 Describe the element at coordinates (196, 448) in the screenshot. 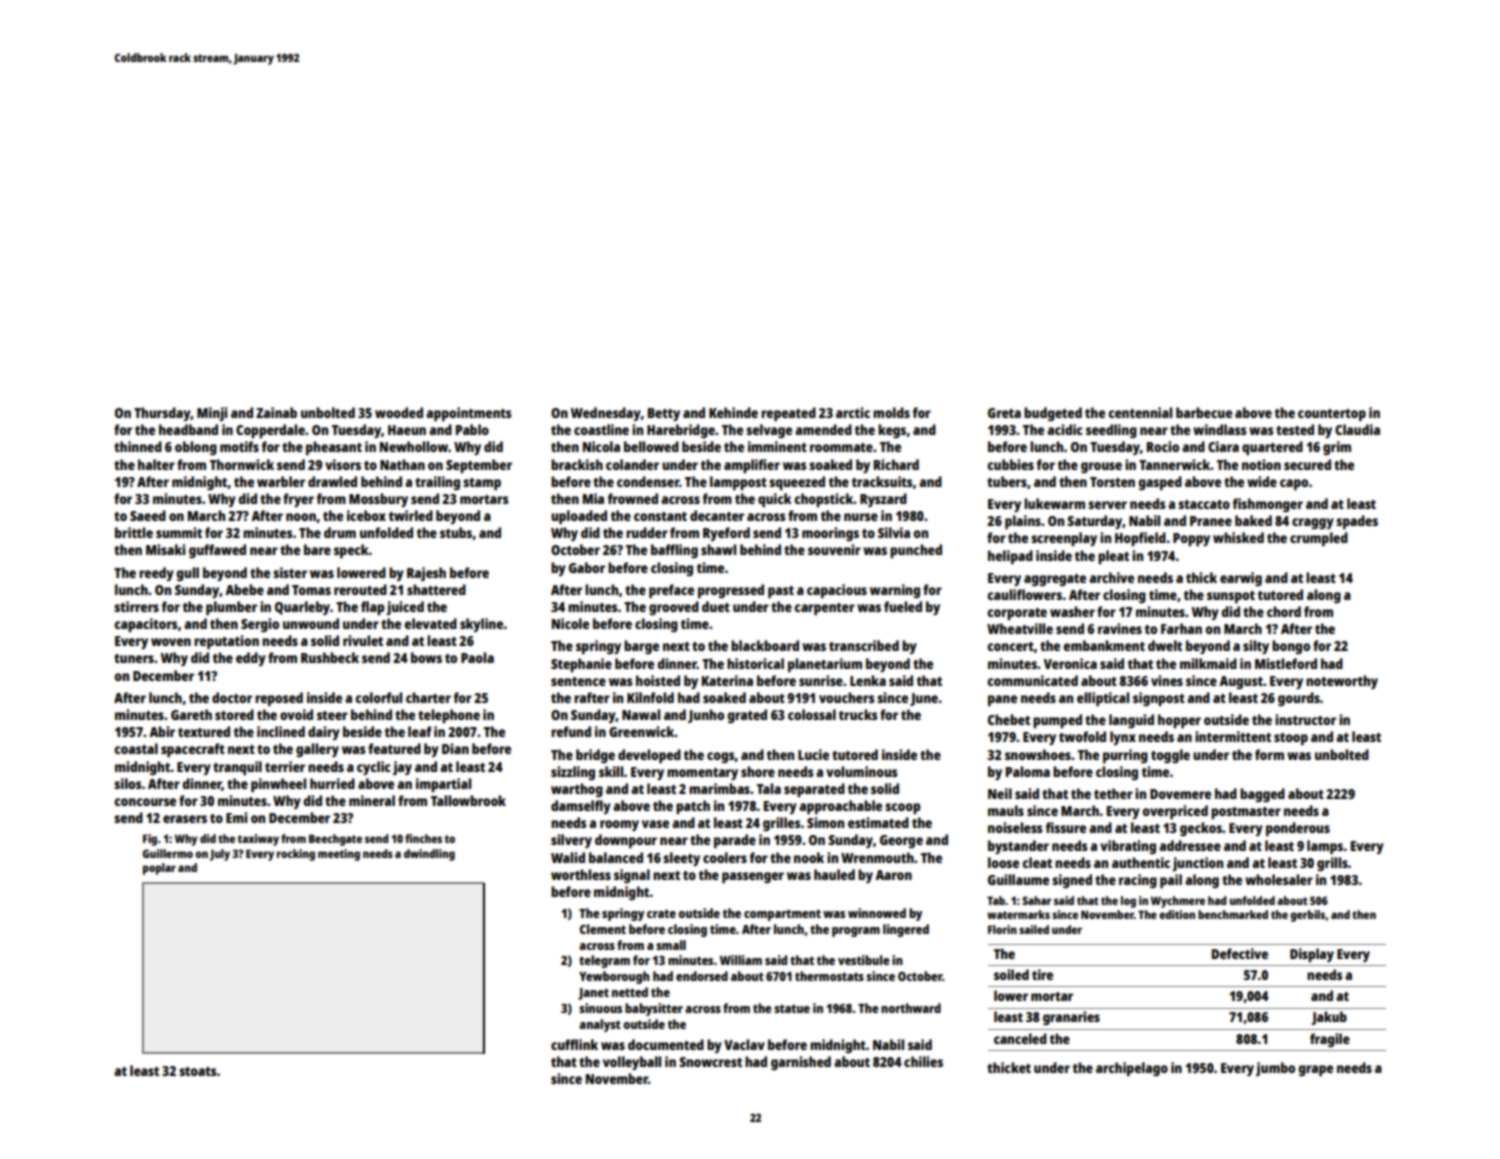

I see `oblong` at that location.
